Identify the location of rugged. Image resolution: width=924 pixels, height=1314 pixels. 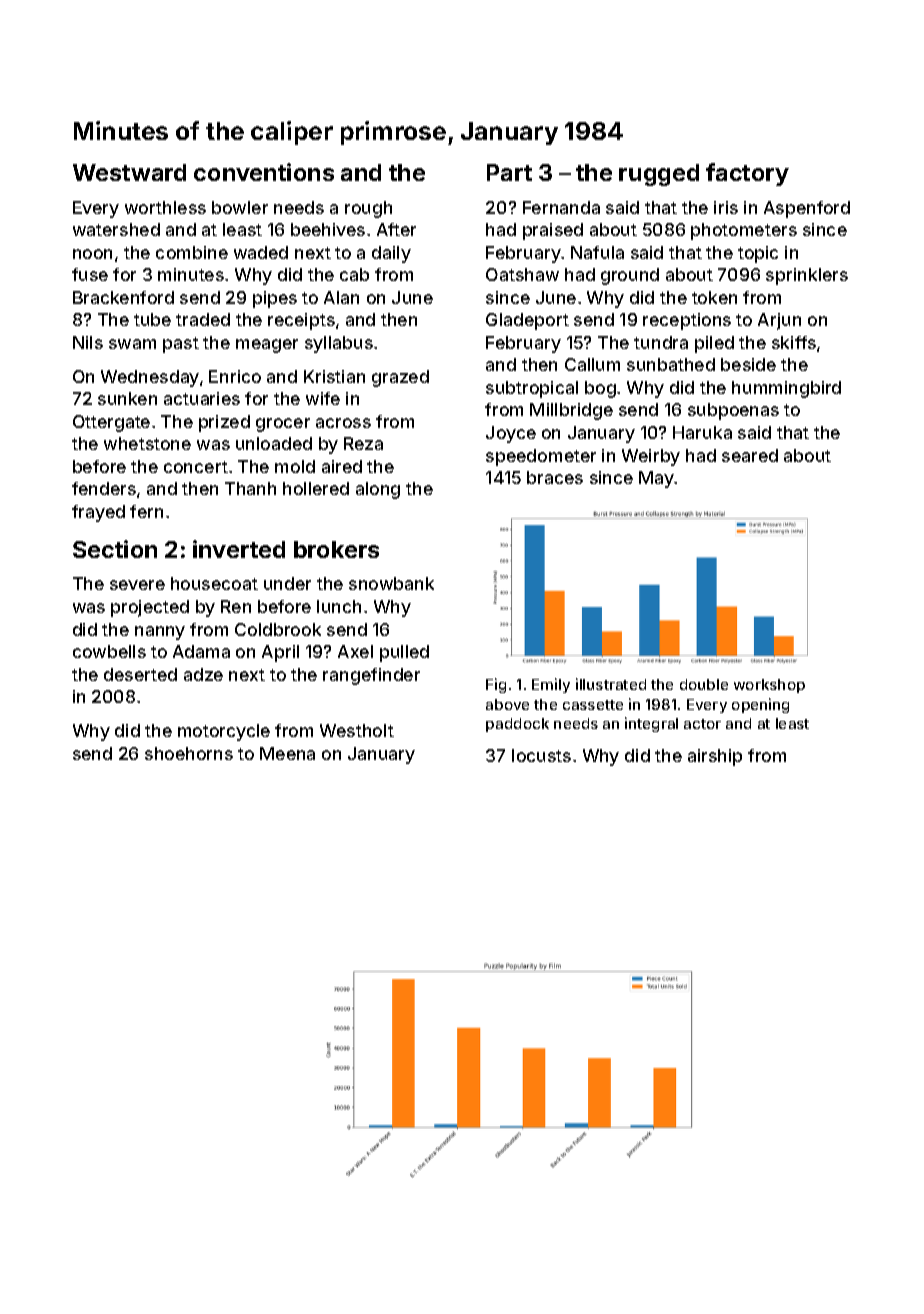
(659, 175).
